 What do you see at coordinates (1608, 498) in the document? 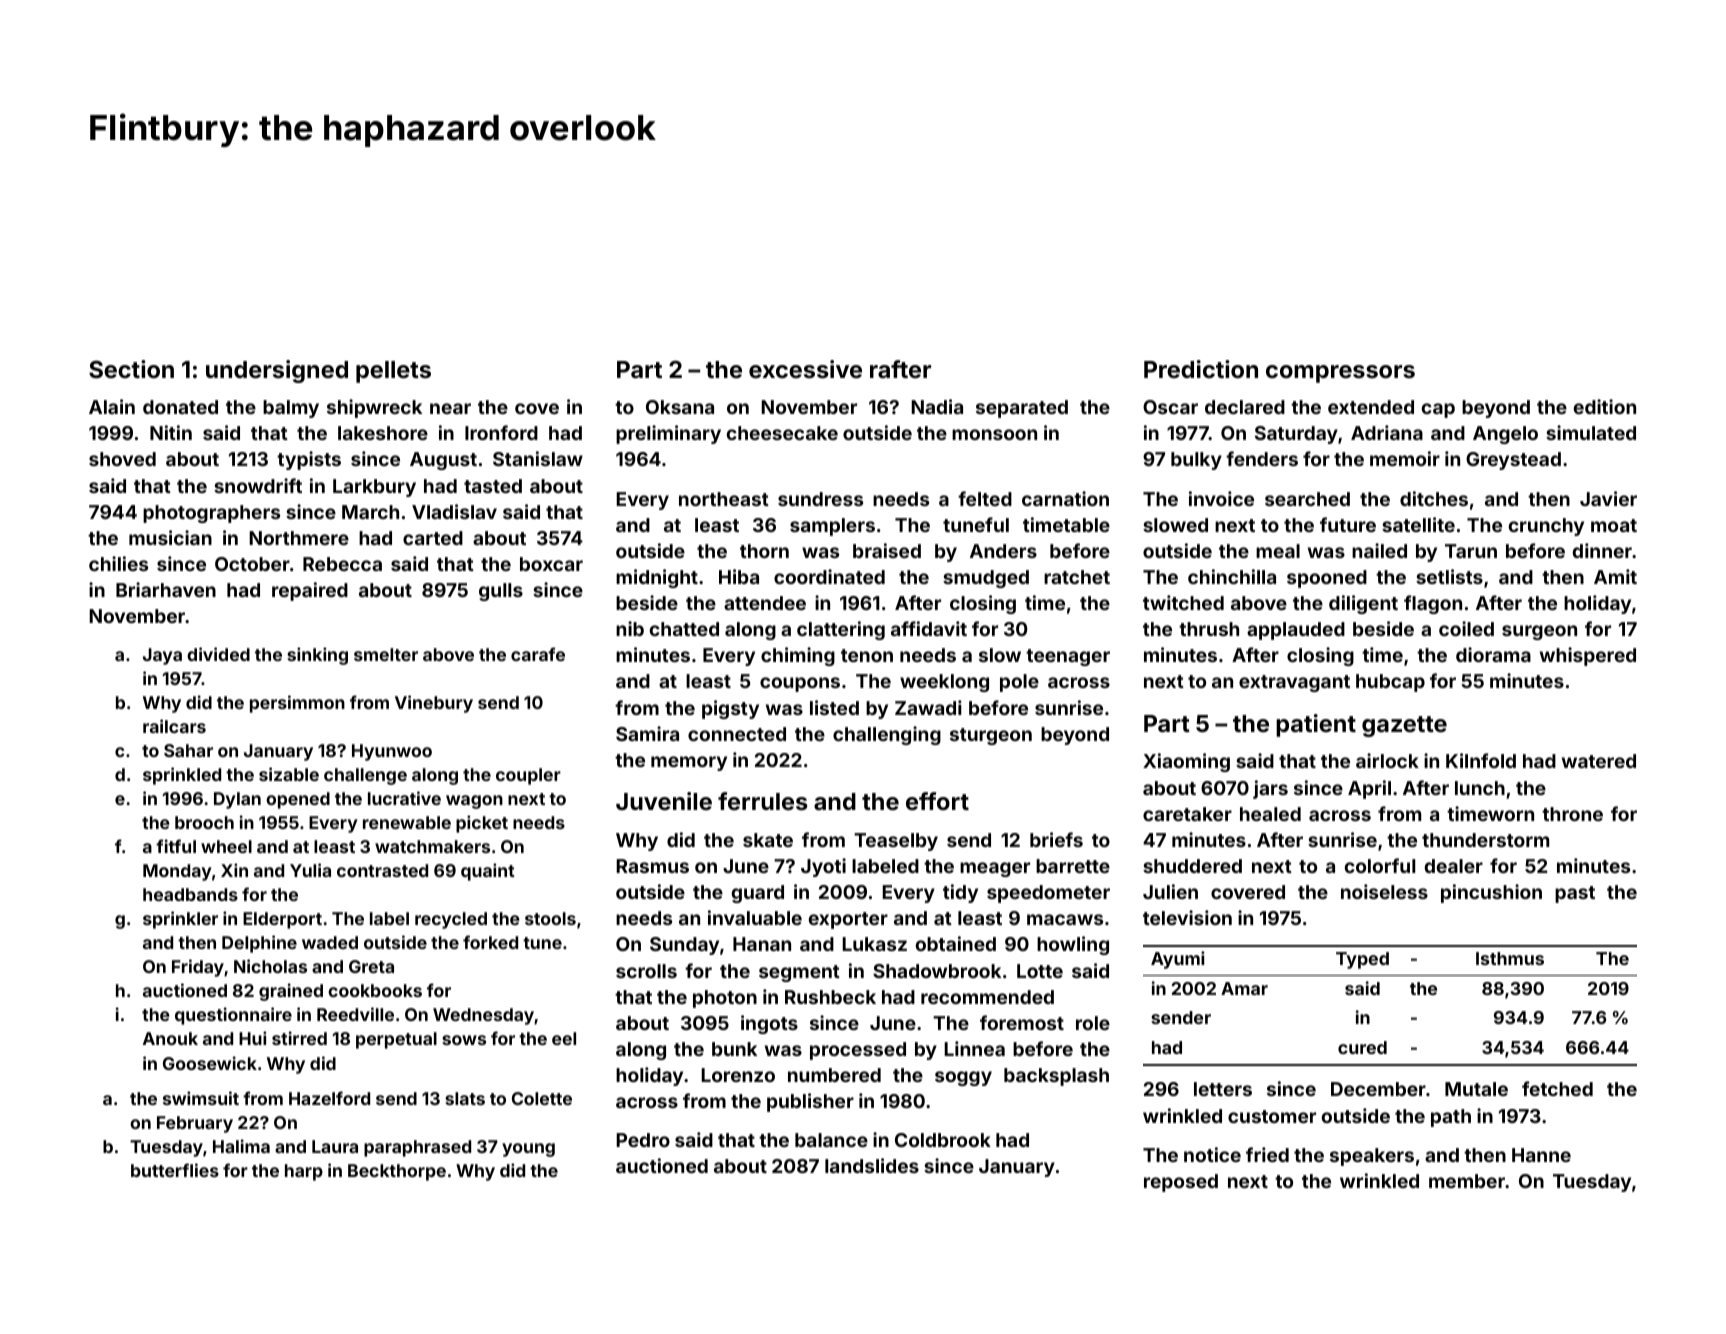
I see `Javier` at bounding box center [1608, 498].
